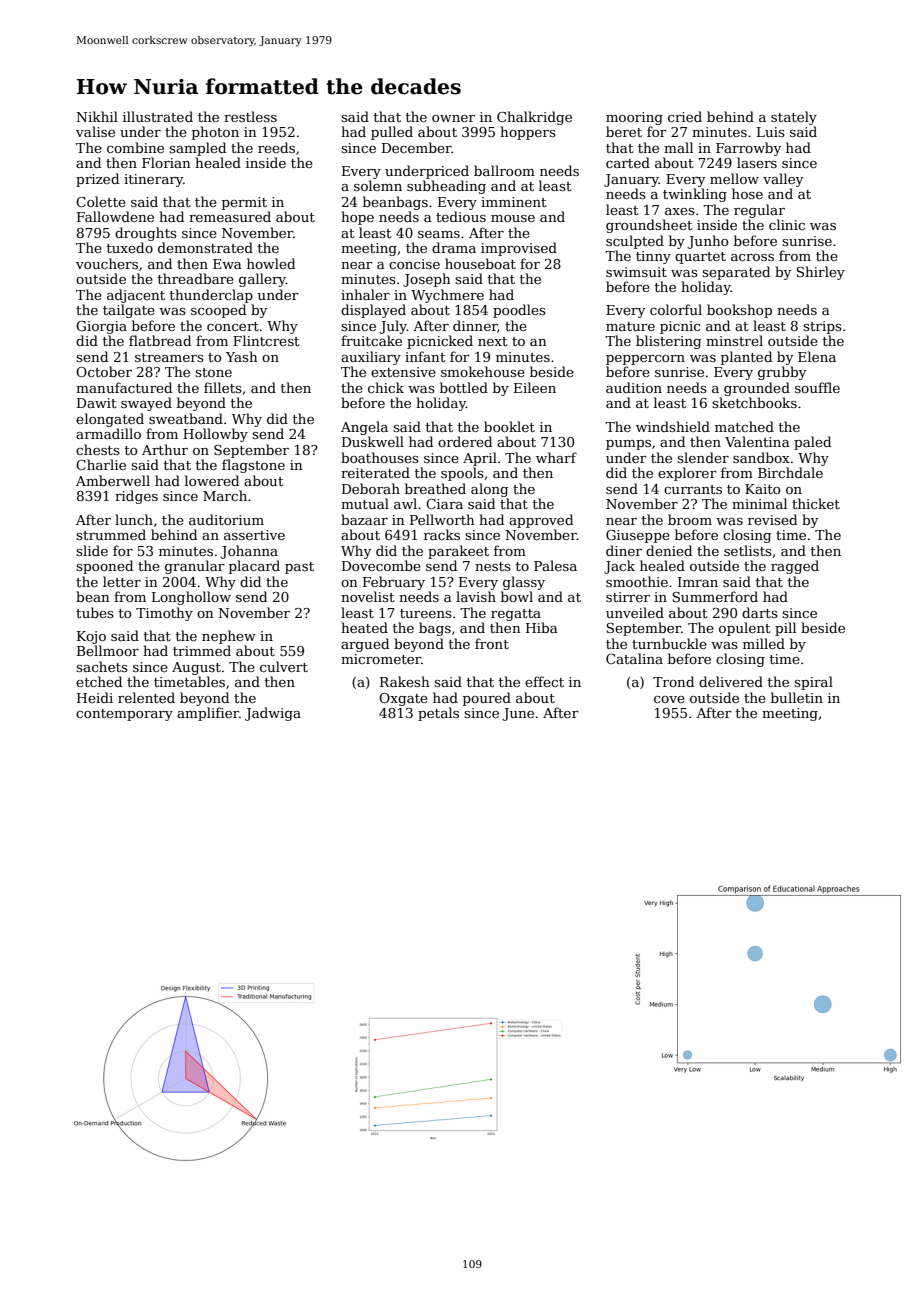 The width and height of the screenshot is (924, 1308). I want to click on Heidi, so click(95, 697).
